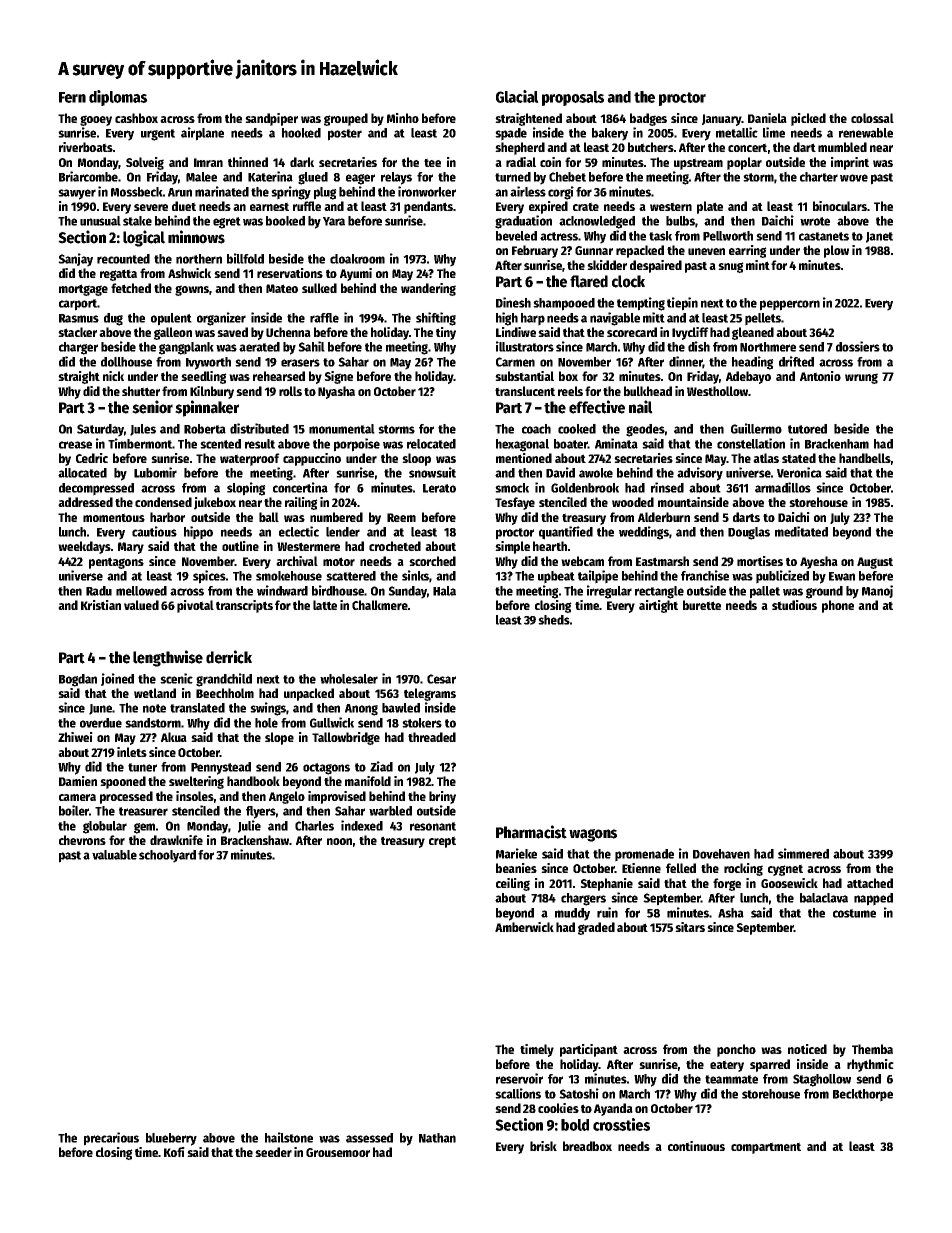 The width and height of the screenshot is (952, 1233). What do you see at coordinates (174, 1152) in the screenshot?
I see `Kofi` at bounding box center [174, 1152].
